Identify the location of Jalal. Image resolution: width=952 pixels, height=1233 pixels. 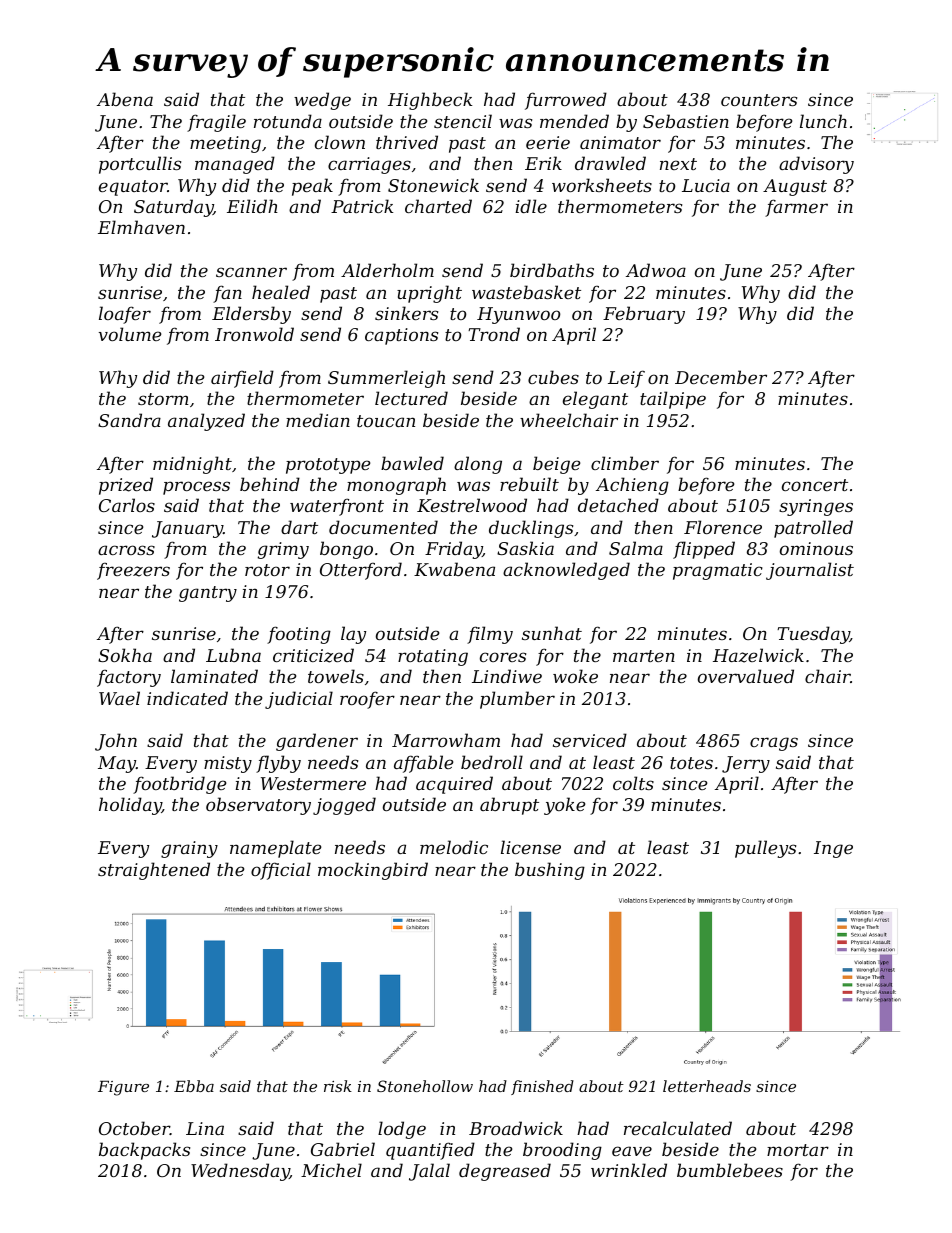
(429, 1172).
